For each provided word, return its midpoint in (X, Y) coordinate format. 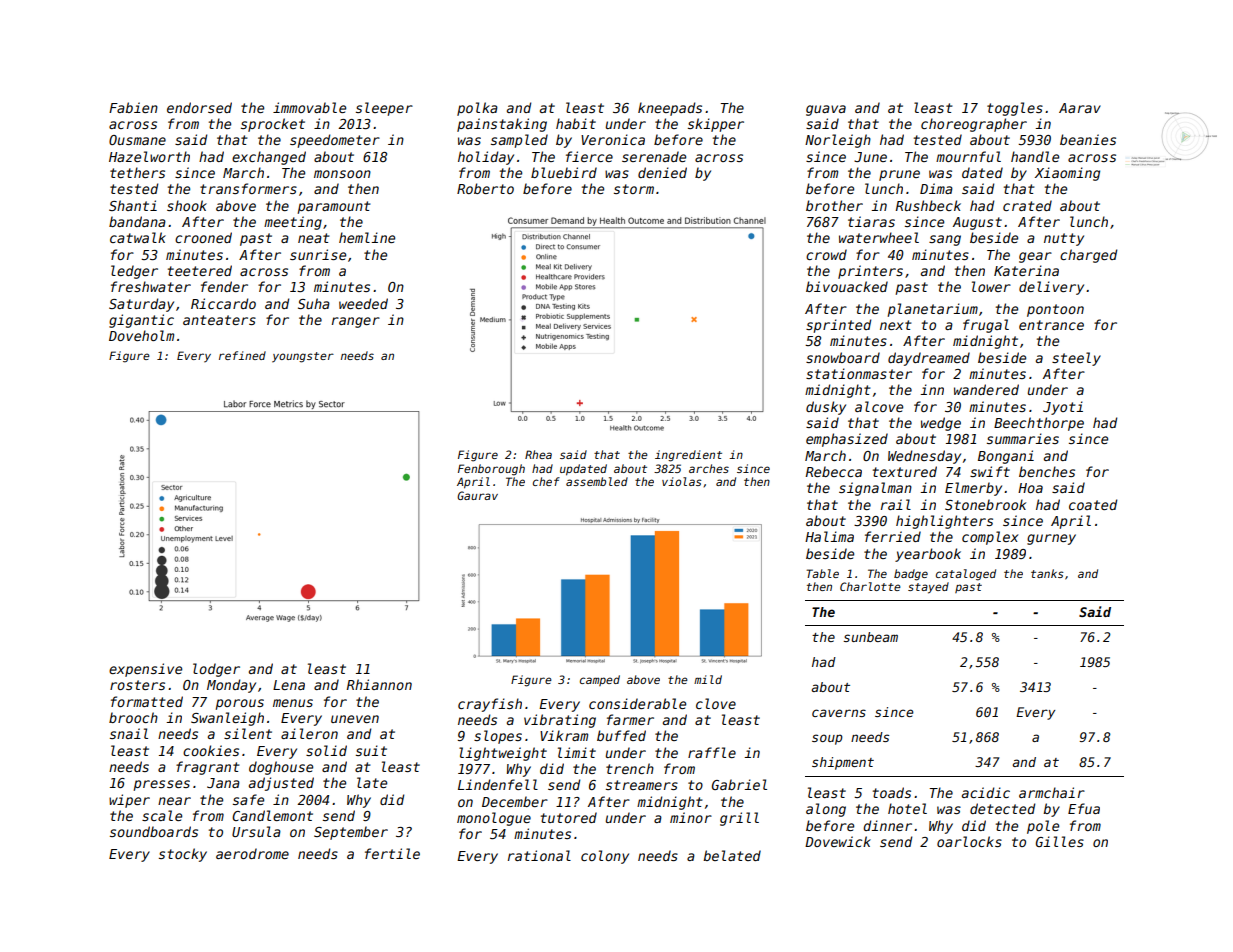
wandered (986, 389)
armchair (1052, 792)
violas (682, 481)
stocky (183, 855)
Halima (829, 536)
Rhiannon (379, 684)
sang (945, 240)
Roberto (485, 188)
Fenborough (491, 470)
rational (539, 855)
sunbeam (871, 637)
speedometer (335, 141)
